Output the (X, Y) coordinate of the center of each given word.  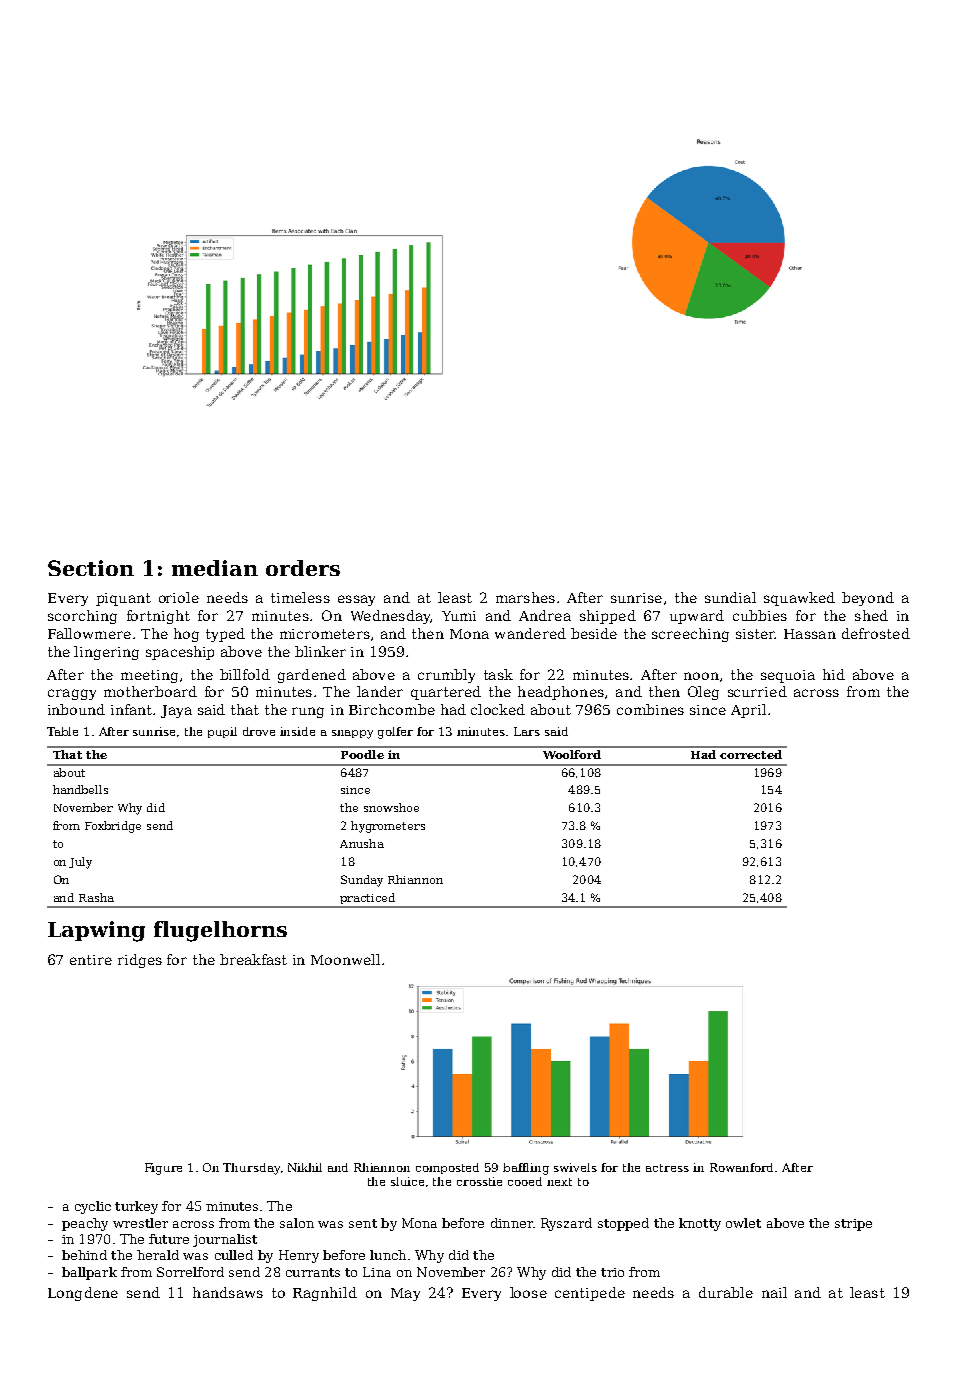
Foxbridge (113, 827)
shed (871, 615)
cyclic (93, 1207)
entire (91, 960)
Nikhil (305, 1167)
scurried (757, 691)
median (215, 568)
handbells (80, 789)
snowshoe (391, 807)
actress (667, 1168)
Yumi (459, 616)
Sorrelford (190, 1272)
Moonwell (345, 959)
